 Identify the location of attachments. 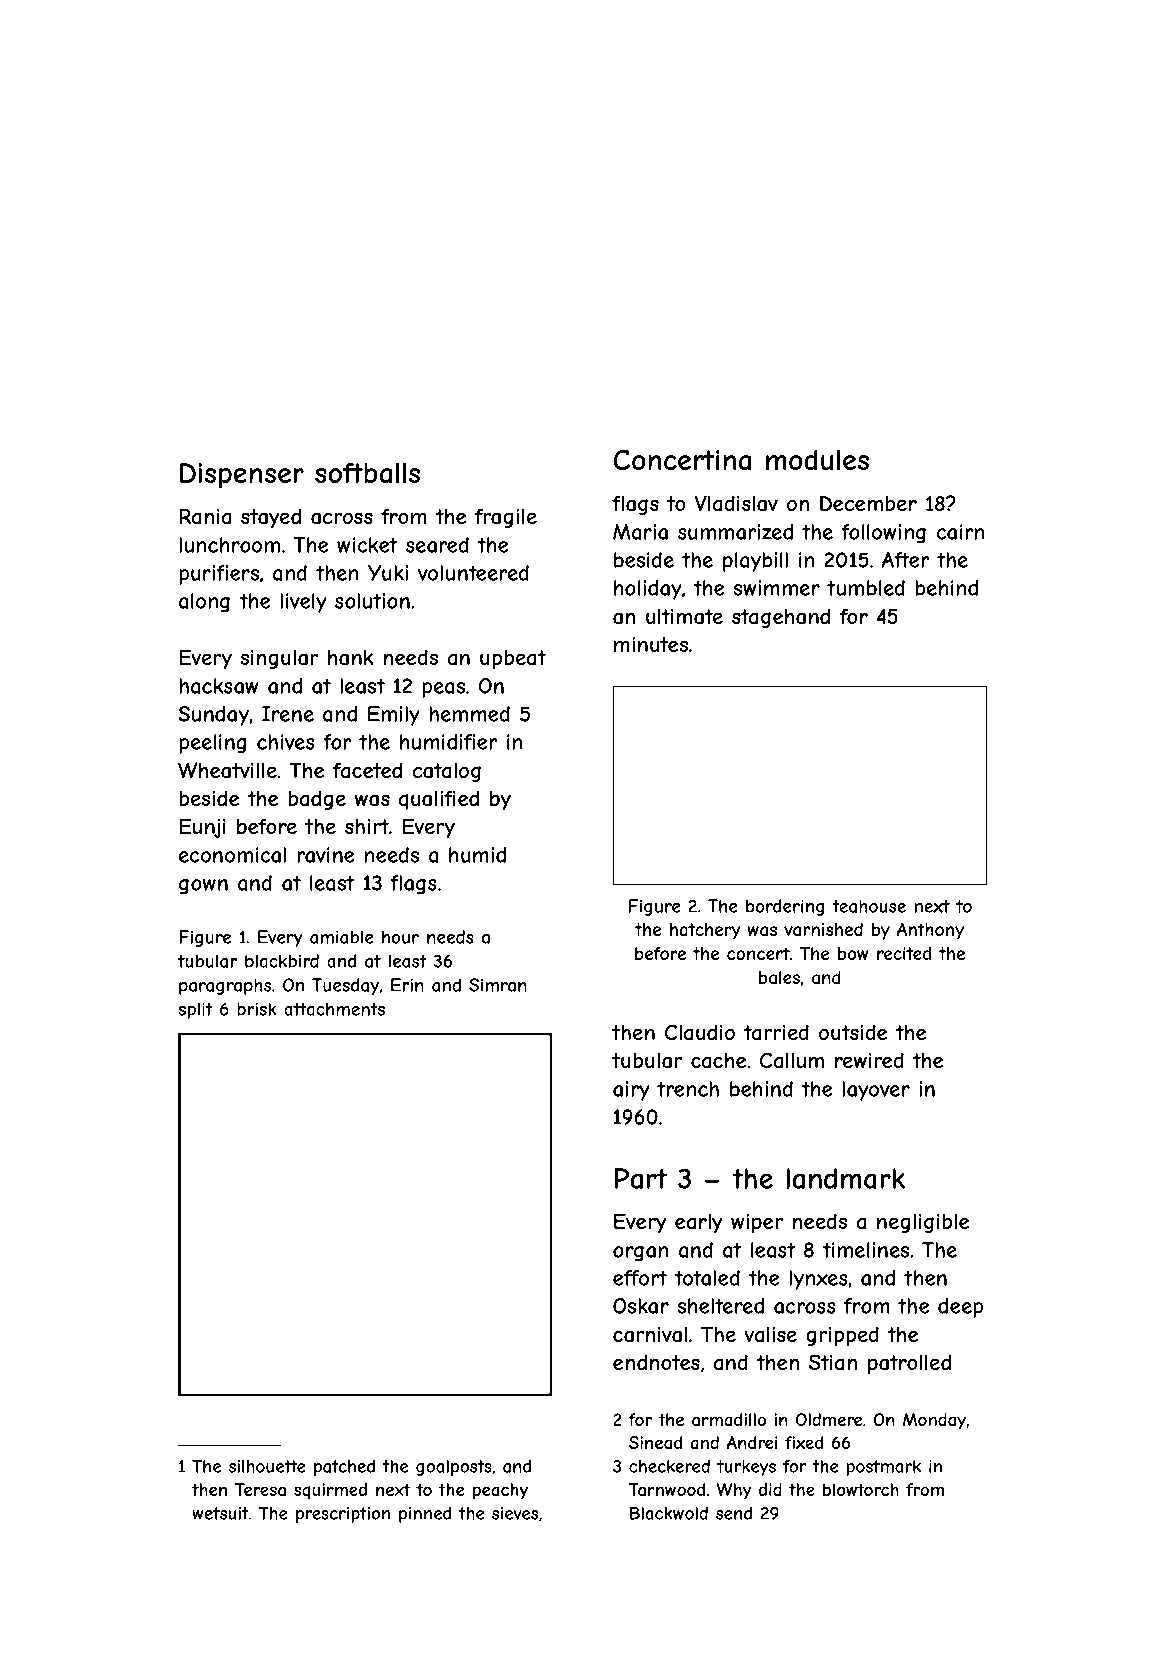
(334, 1009).
